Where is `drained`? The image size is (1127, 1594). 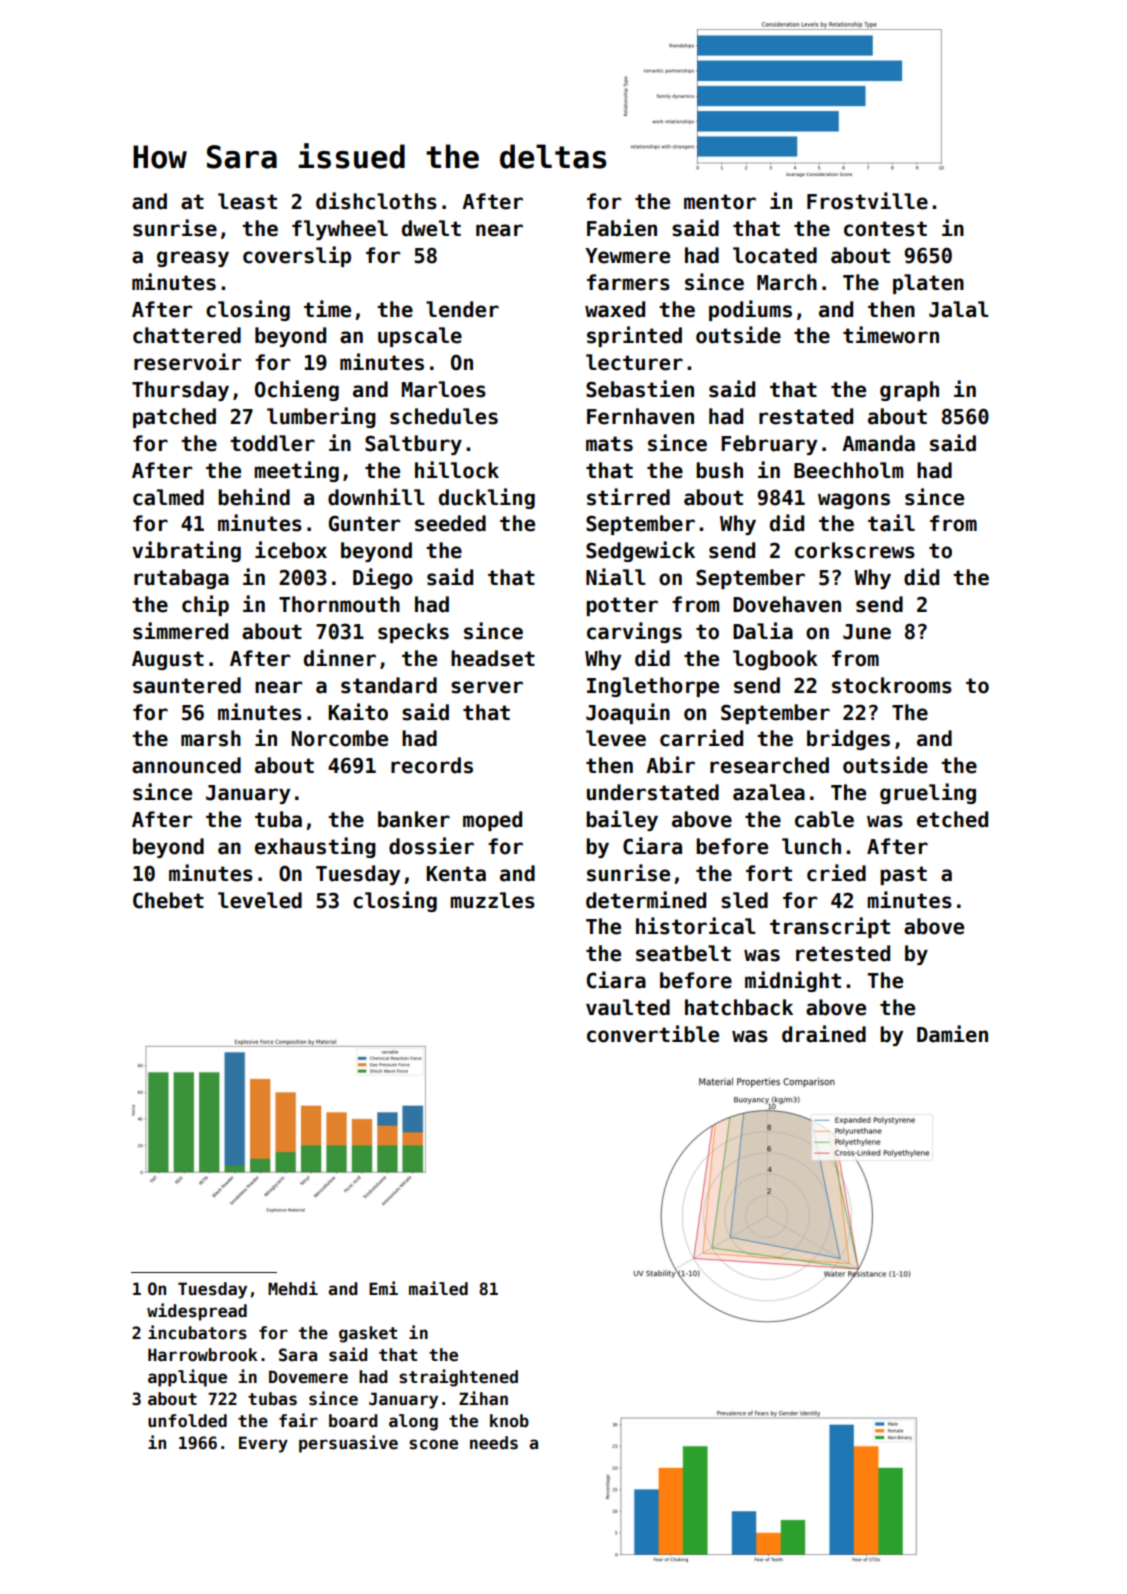 drained is located at coordinates (824, 1034).
